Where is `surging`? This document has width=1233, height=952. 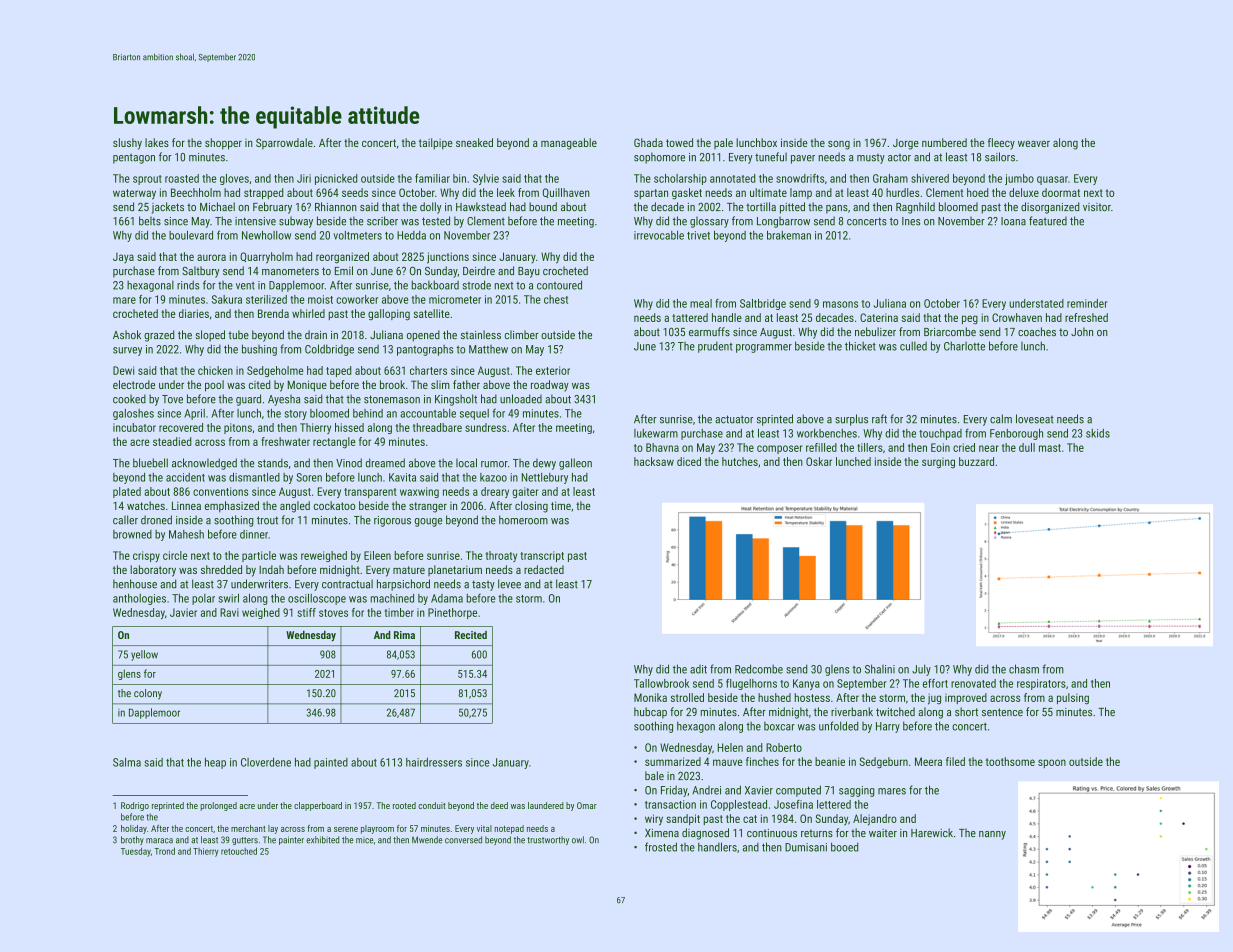 surging is located at coordinates (938, 463).
